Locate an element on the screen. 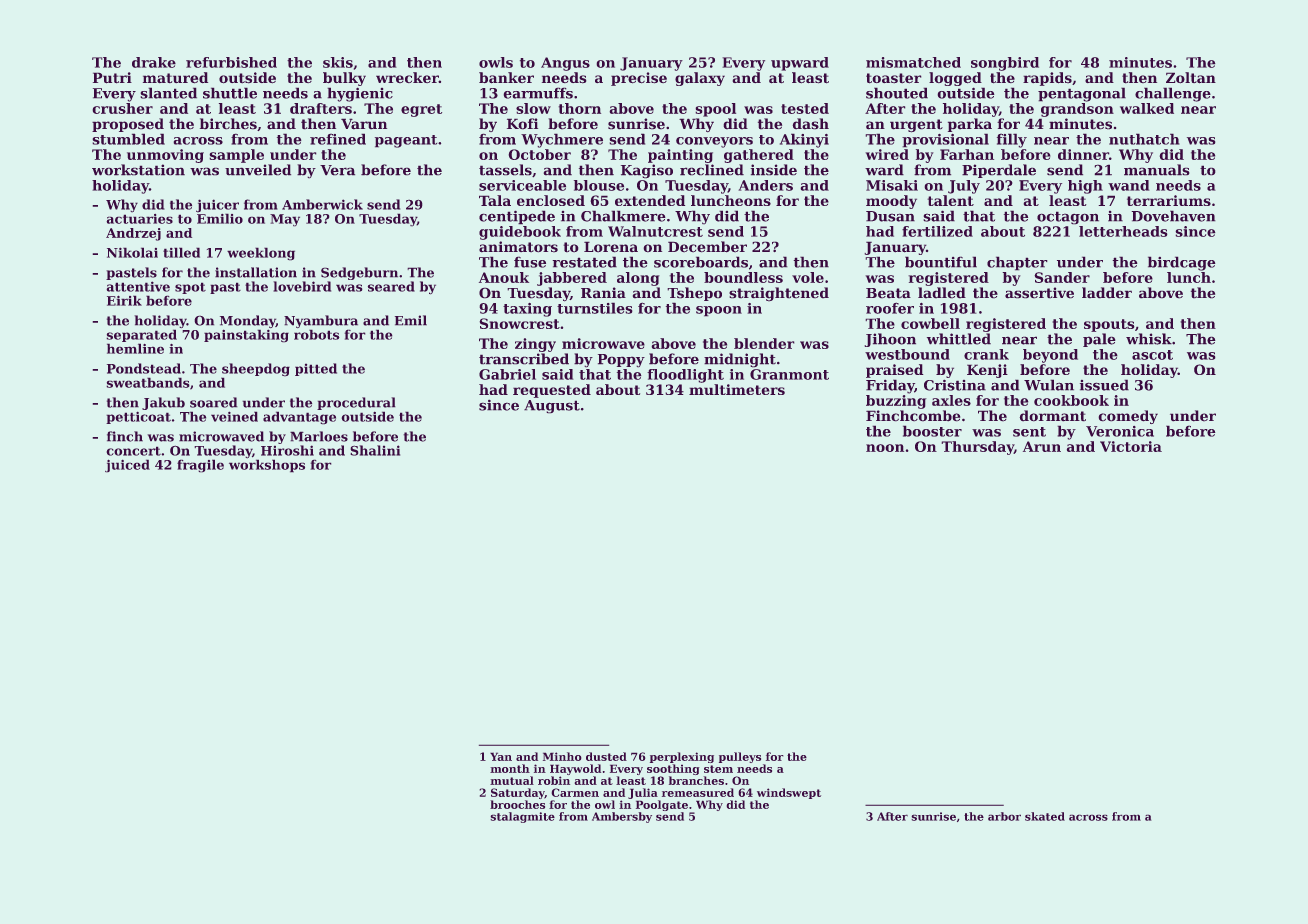 This screenshot has width=1308, height=924. crusher is located at coordinates (122, 108).
